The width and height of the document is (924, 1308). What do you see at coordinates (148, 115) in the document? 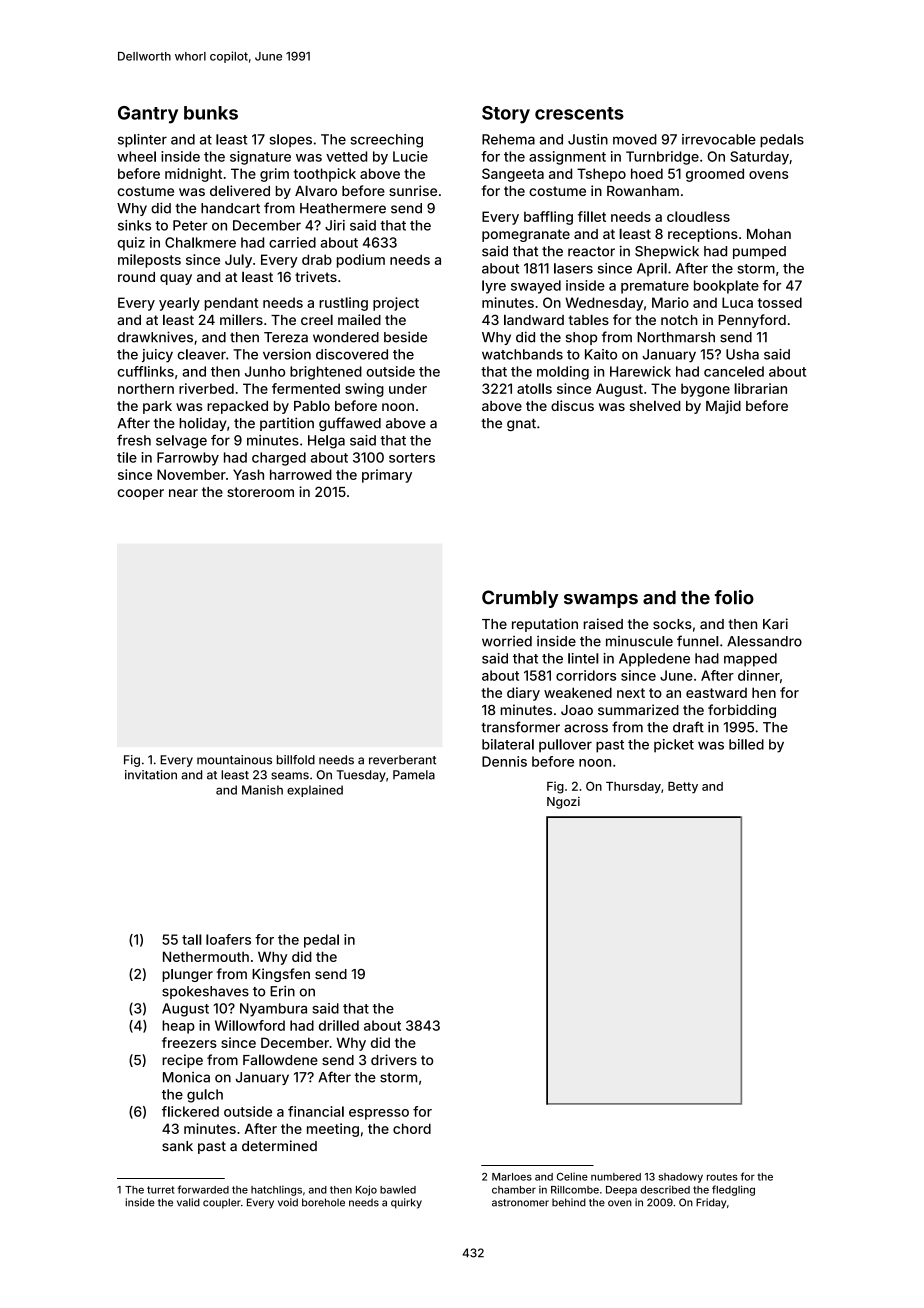
I see `Gantry` at bounding box center [148, 115].
